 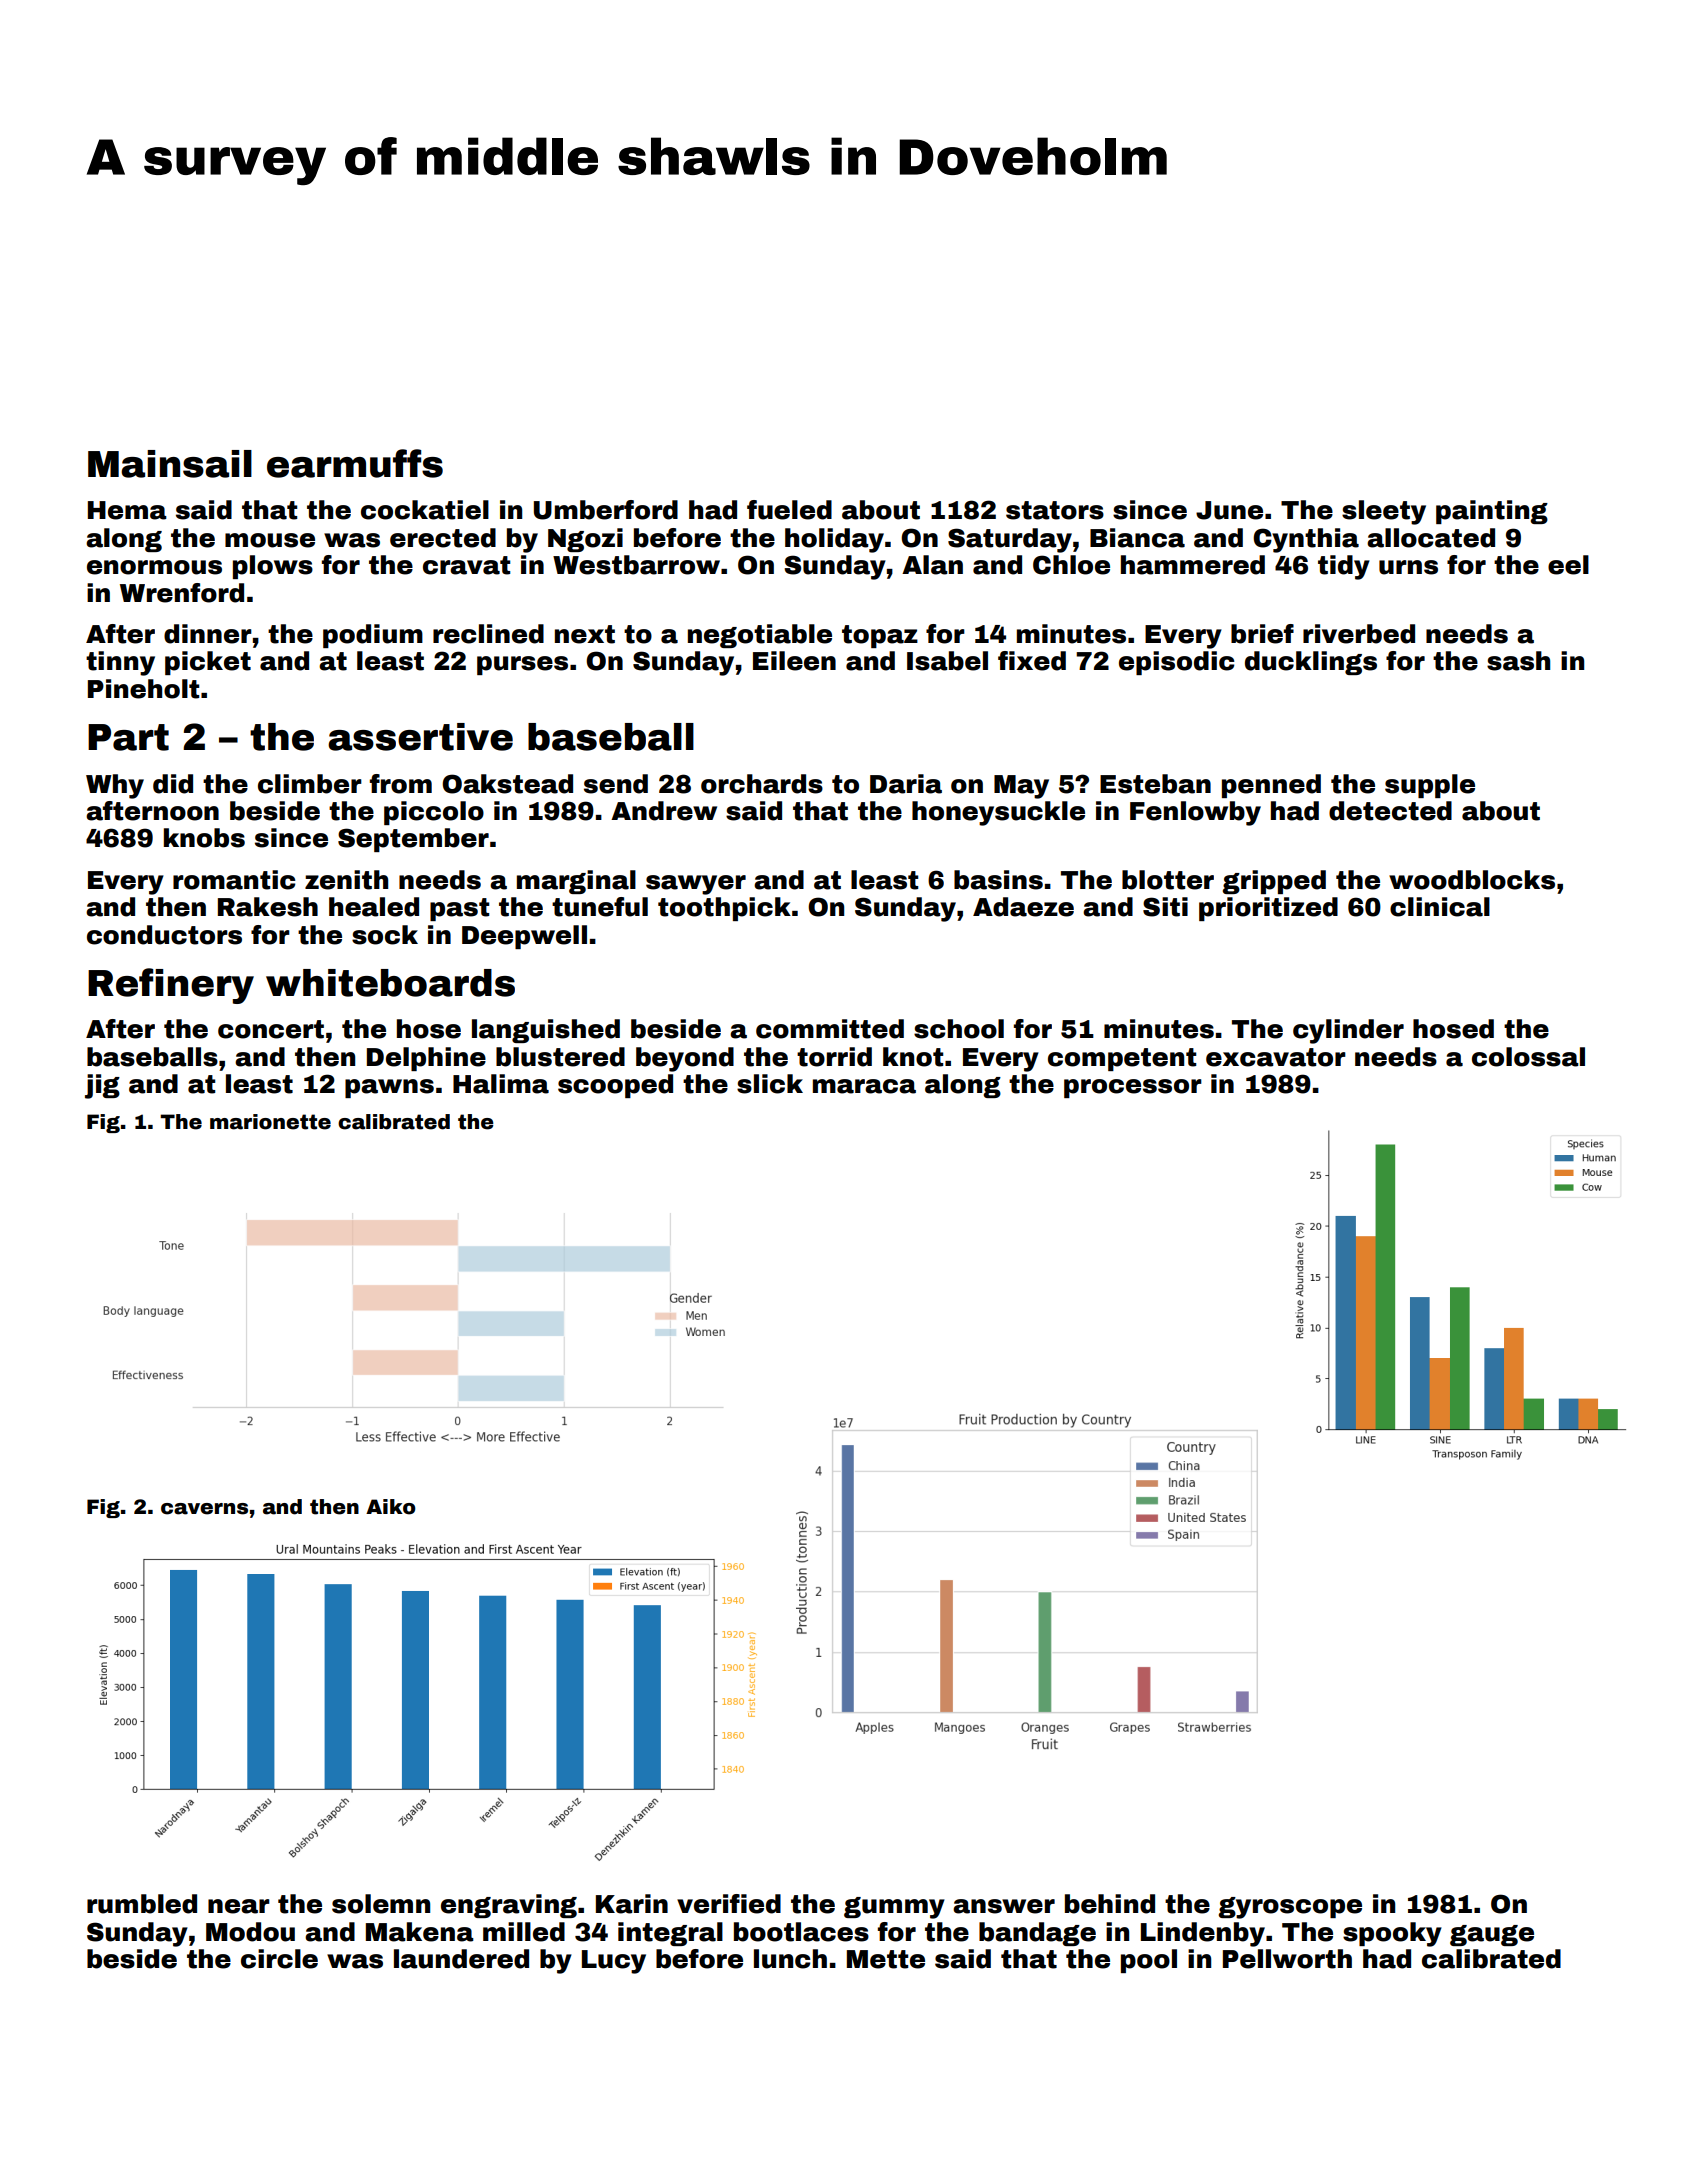 What do you see at coordinates (1348, 1031) in the screenshot?
I see `cylinder` at bounding box center [1348, 1031].
